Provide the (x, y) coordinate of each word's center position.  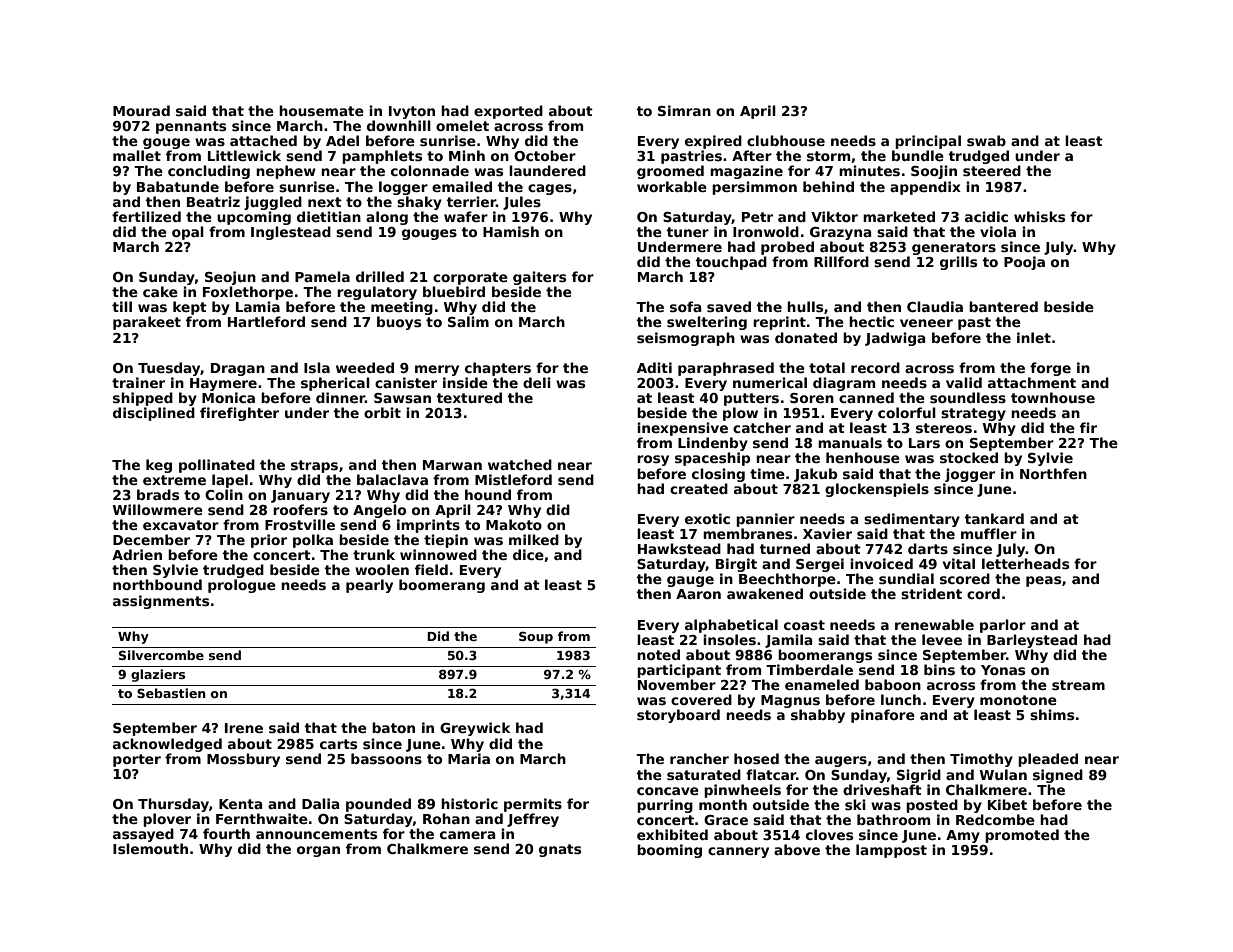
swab (986, 140)
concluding (209, 172)
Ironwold (766, 231)
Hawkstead (679, 548)
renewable (934, 624)
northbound (157, 584)
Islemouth (150, 848)
